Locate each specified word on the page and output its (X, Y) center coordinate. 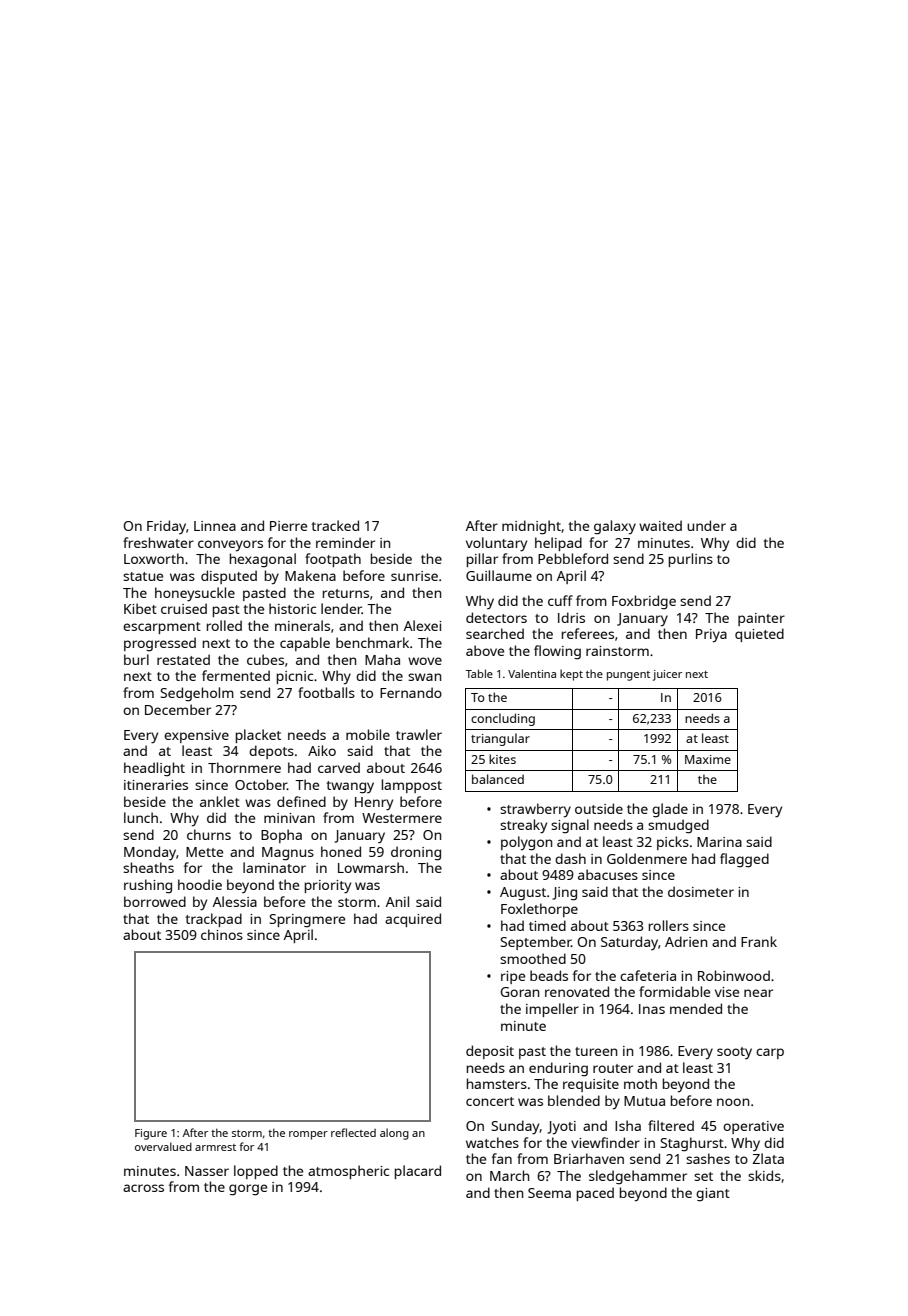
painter (761, 619)
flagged (744, 860)
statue (143, 576)
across (143, 1188)
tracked (335, 525)
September (535, 943)
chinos (222, 934)
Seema (549, 1193)
